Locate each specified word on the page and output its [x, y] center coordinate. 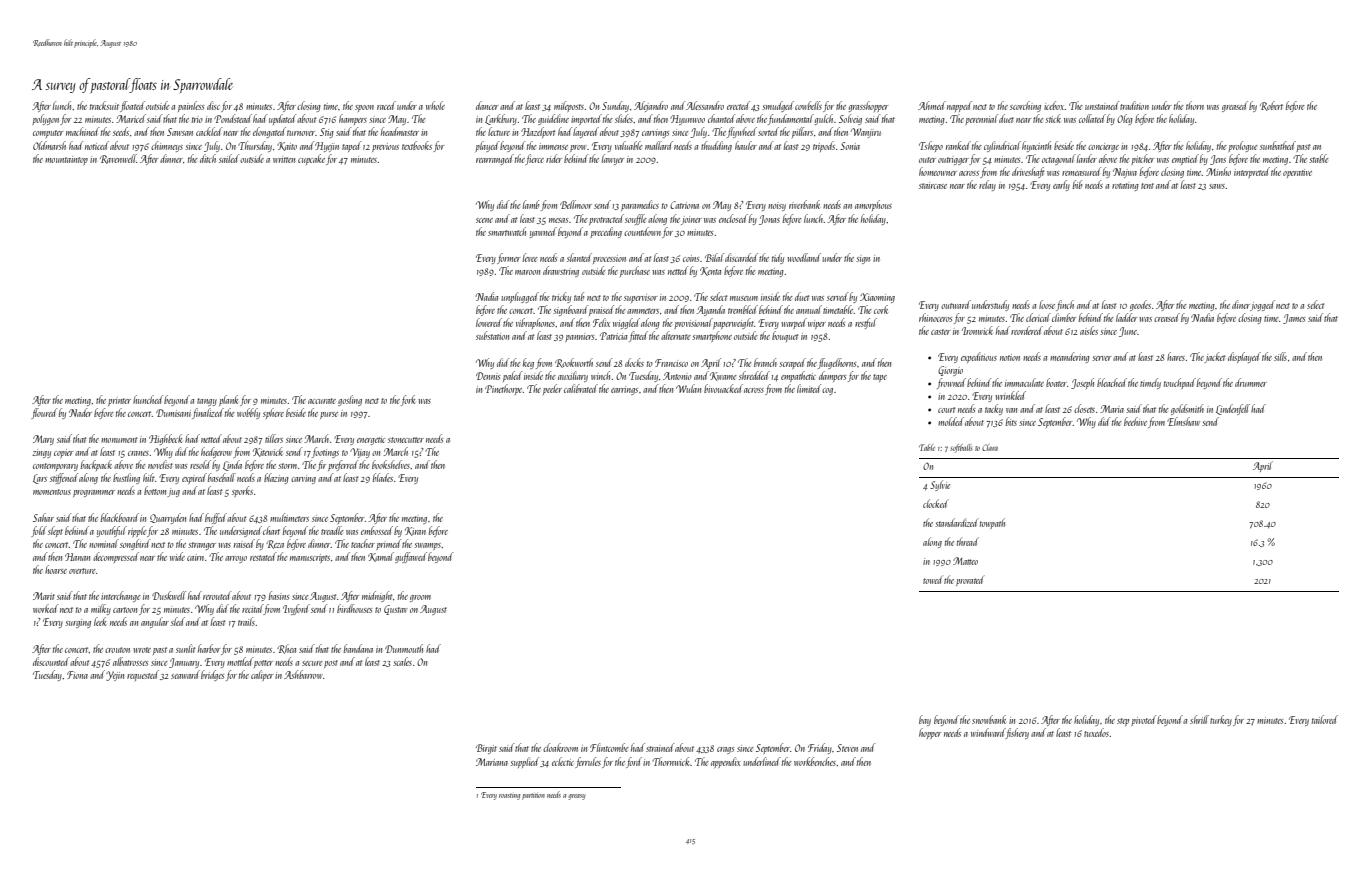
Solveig [850, 119]
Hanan [77, 557]
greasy [577, 797]
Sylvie [940, 485]
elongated [269, 132]
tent [1147, 186]
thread [968, 541]
